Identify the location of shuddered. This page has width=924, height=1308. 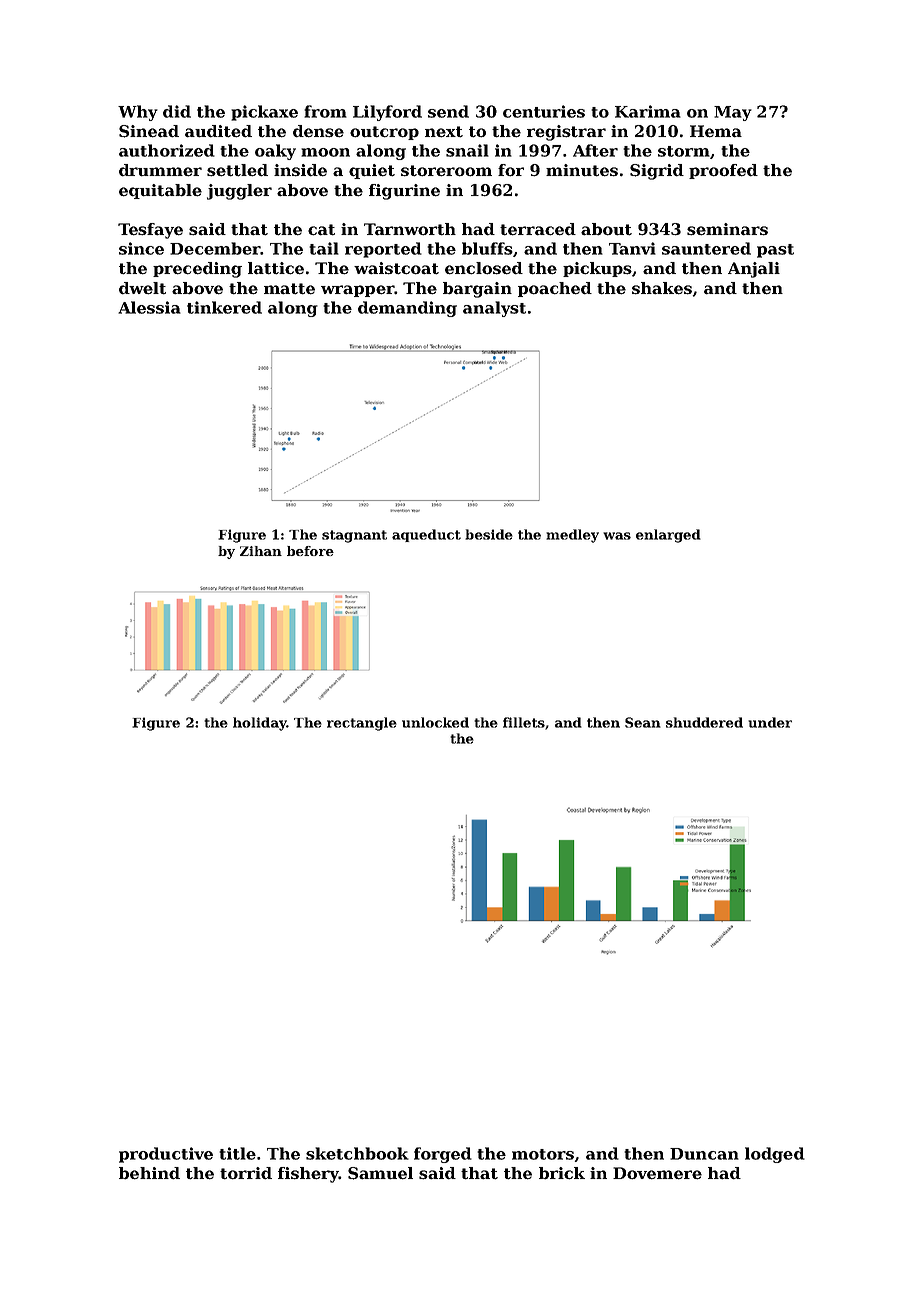
(704, 722).
